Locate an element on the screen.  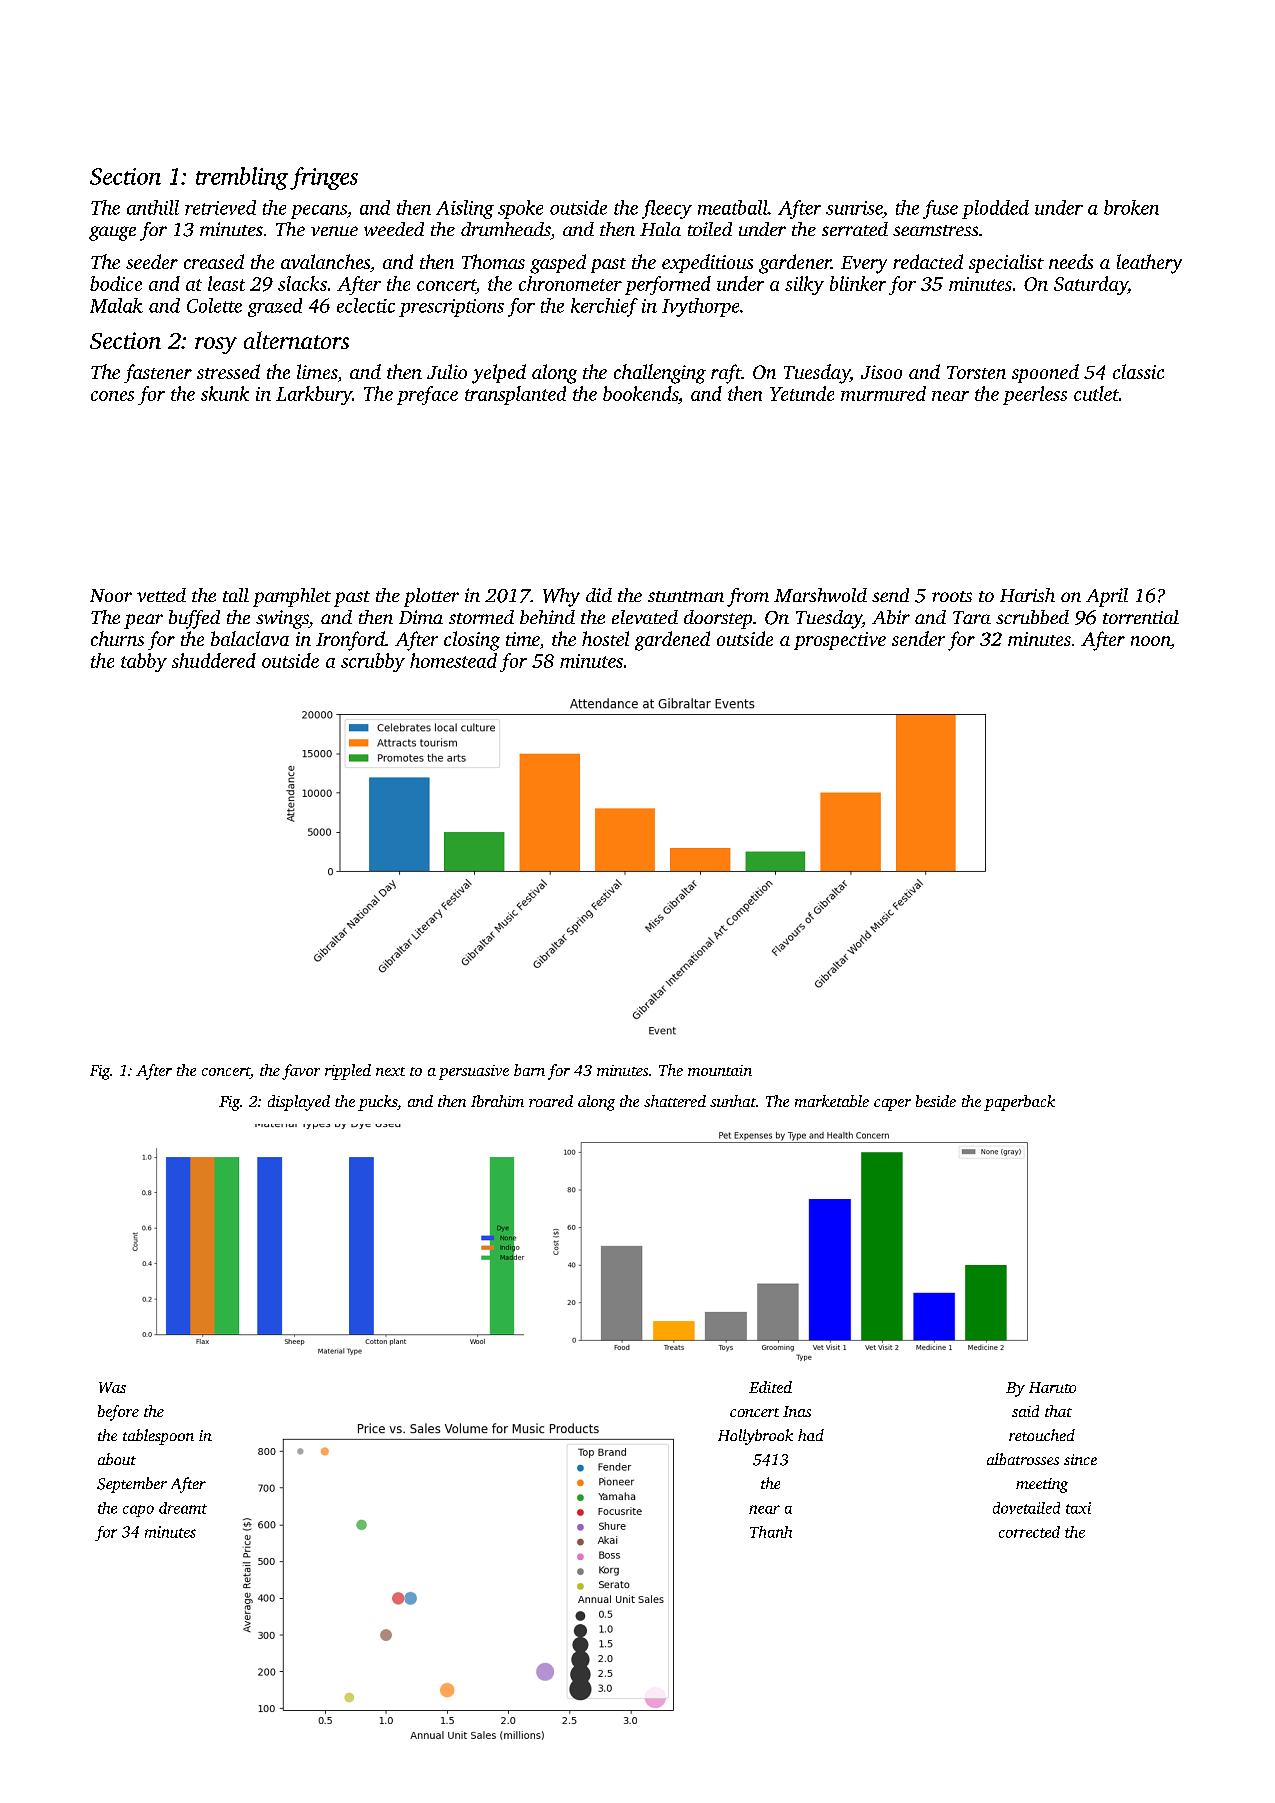
cutlet is located at coordinates (1096, 393).
